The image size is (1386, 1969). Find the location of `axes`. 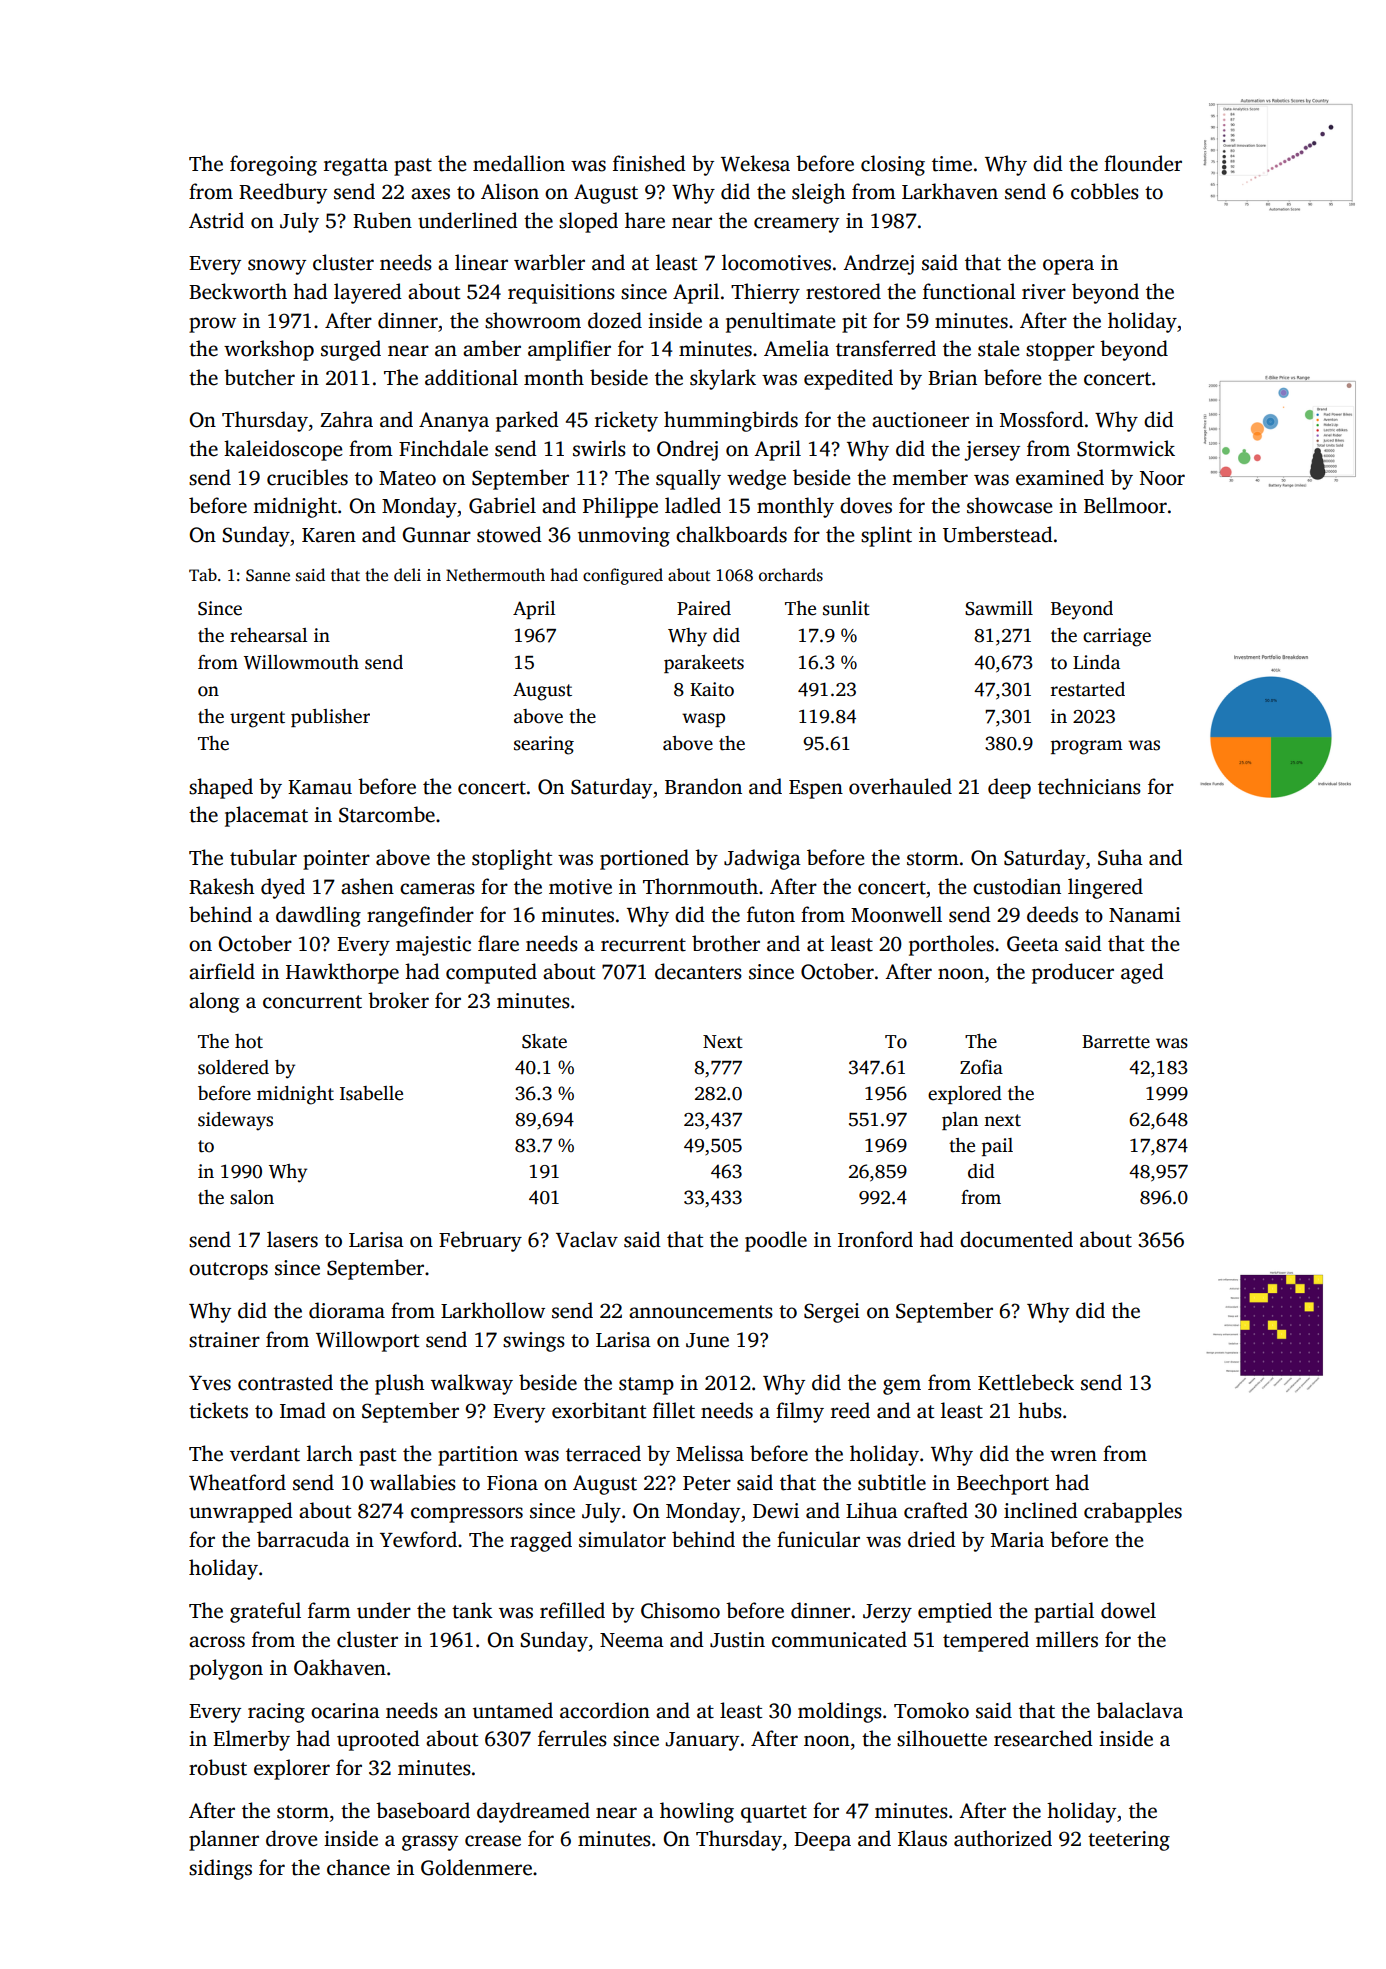

axes is located at coordinates (430, 194).
